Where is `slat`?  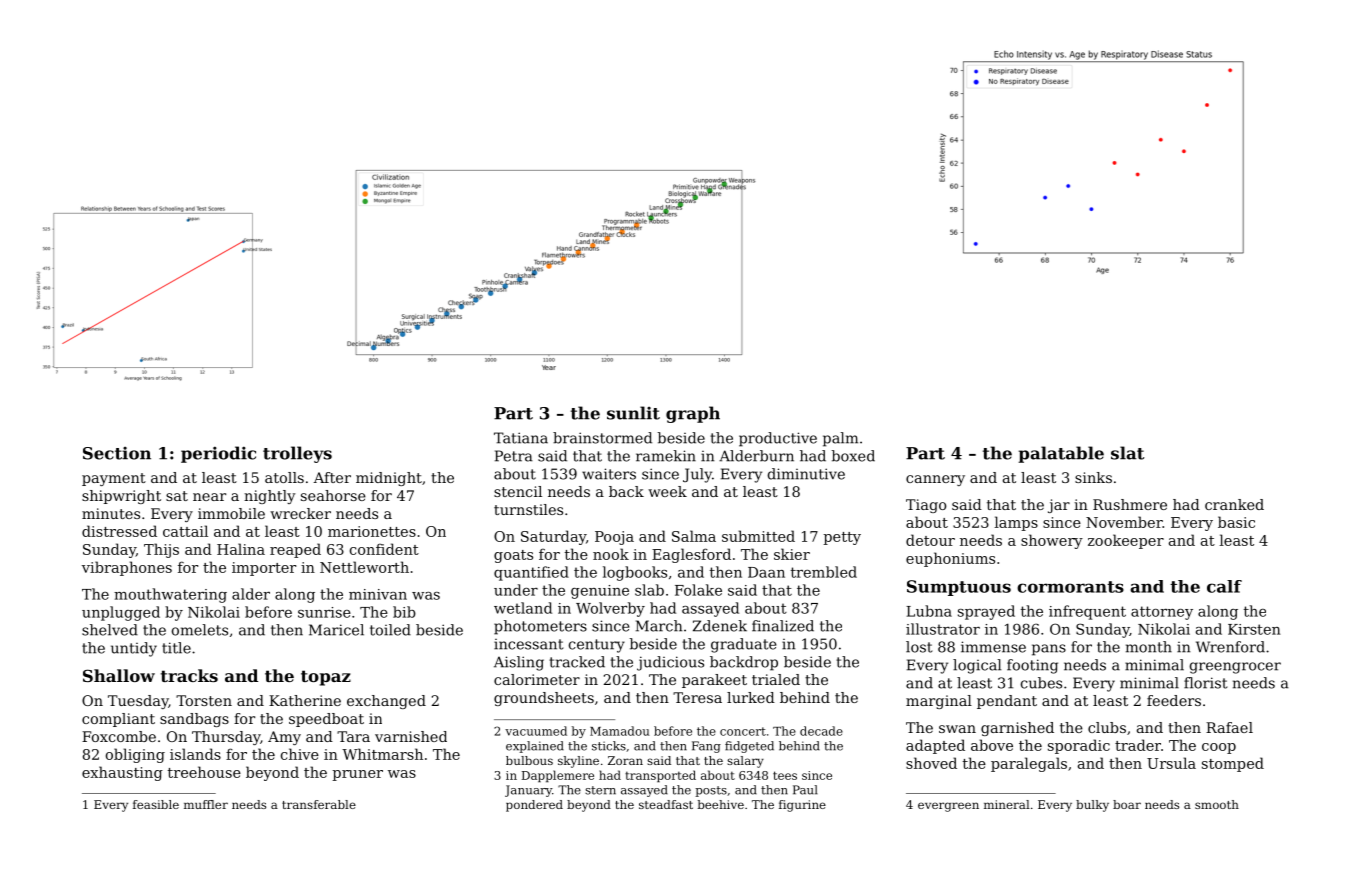
slat is located at coordinates (1127, 453).
